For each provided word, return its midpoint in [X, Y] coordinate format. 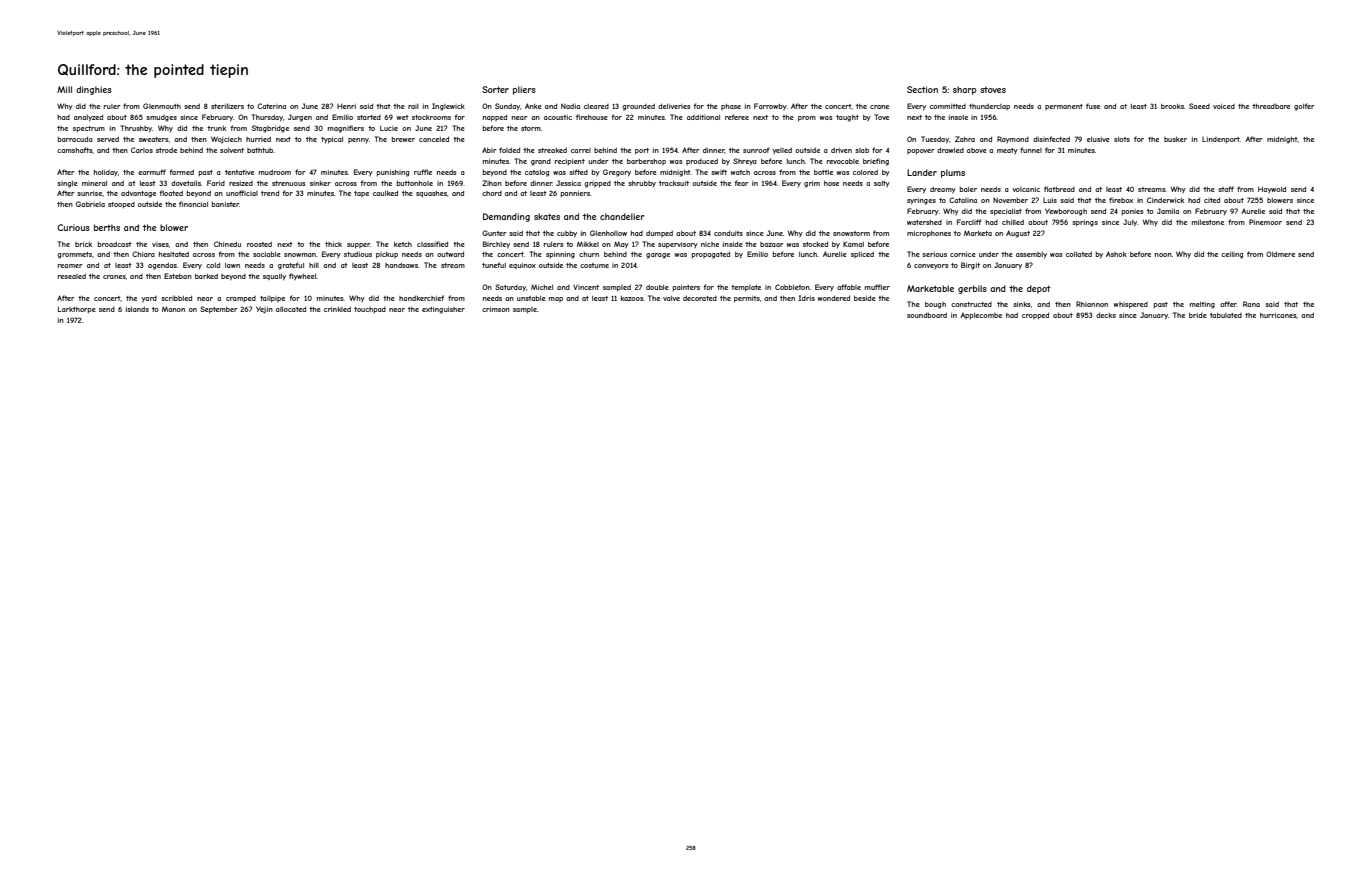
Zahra [965, 139]
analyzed [88, 118]
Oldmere [1280, 254]
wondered [833, 298]
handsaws [401, 265]
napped [495, 118]
